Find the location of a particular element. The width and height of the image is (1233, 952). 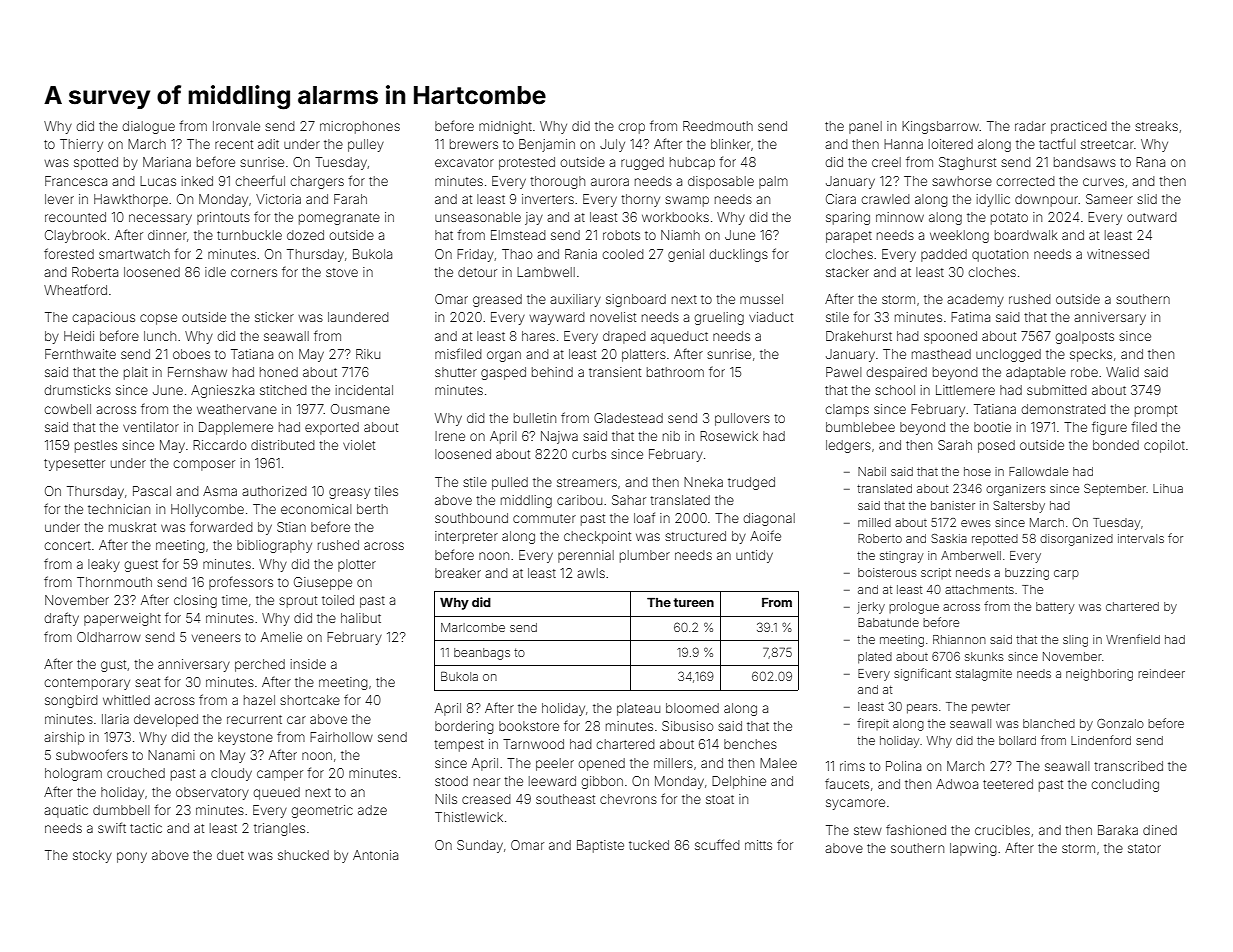

transient is located at coordinates (615, 372).
